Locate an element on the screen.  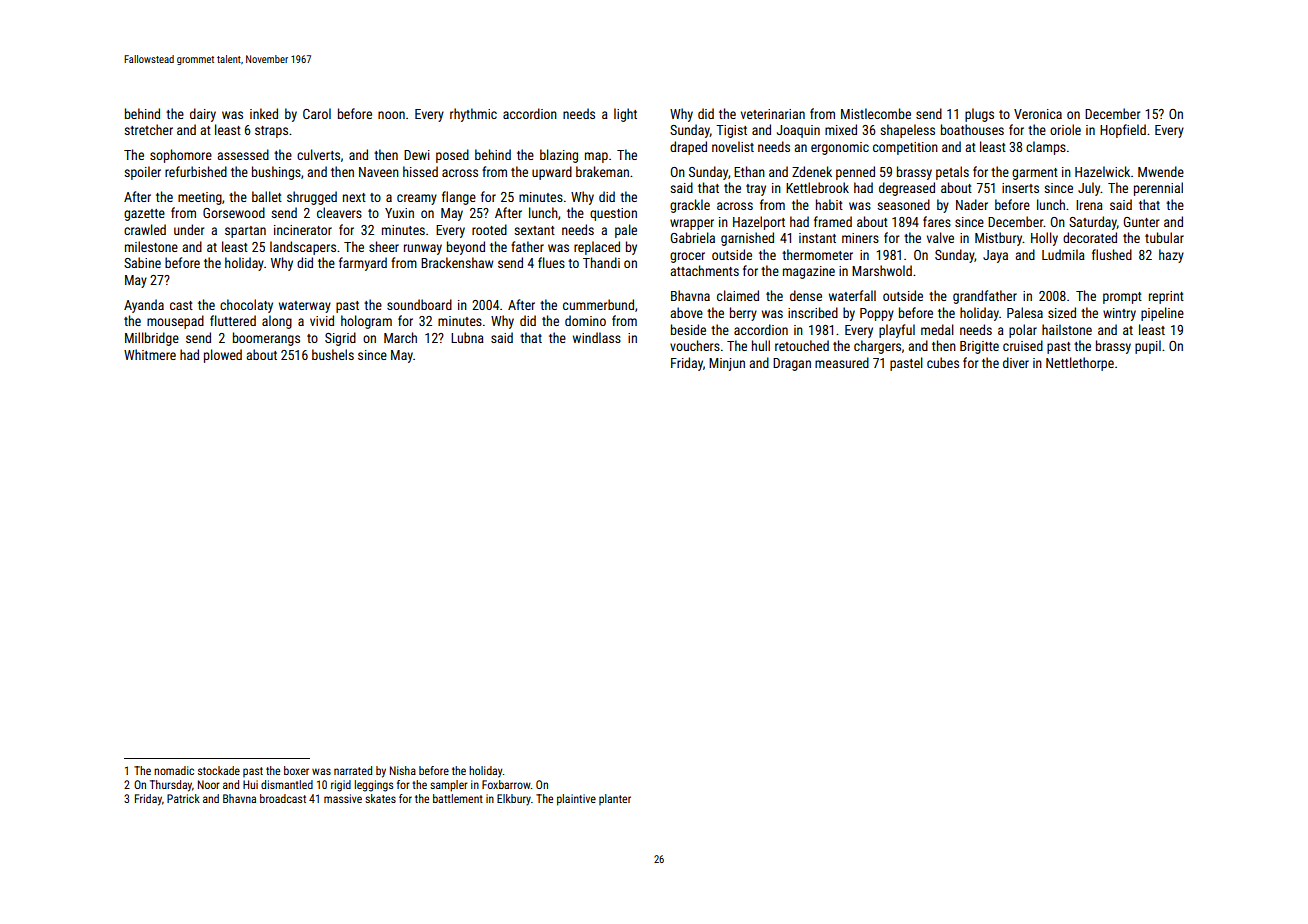
plaintive is located at coordinates (576, 800).
